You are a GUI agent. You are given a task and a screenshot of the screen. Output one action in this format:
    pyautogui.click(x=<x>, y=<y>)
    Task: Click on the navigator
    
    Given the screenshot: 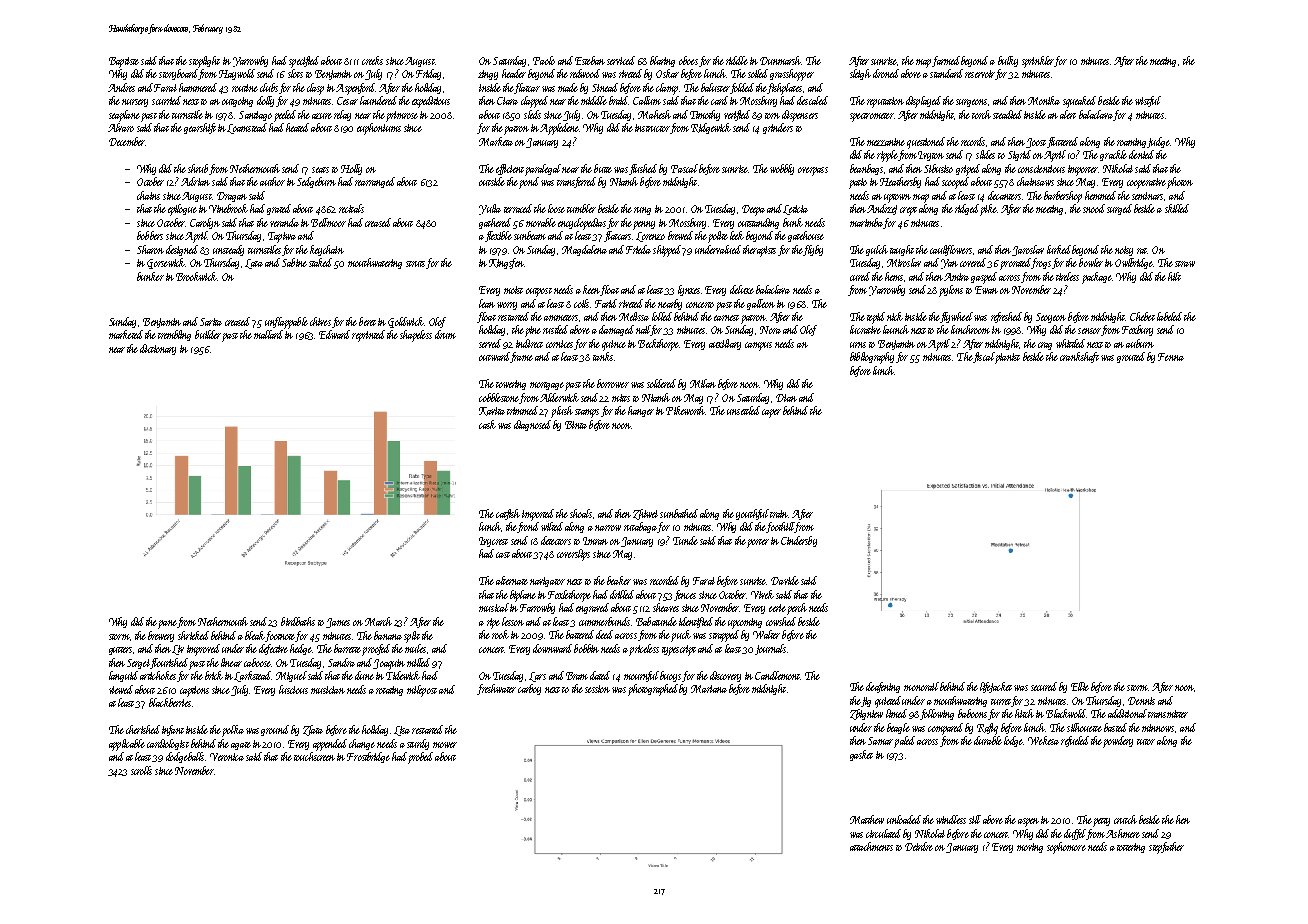 What is the action you would take?
    pyautogui.click(x=547, y=582)
